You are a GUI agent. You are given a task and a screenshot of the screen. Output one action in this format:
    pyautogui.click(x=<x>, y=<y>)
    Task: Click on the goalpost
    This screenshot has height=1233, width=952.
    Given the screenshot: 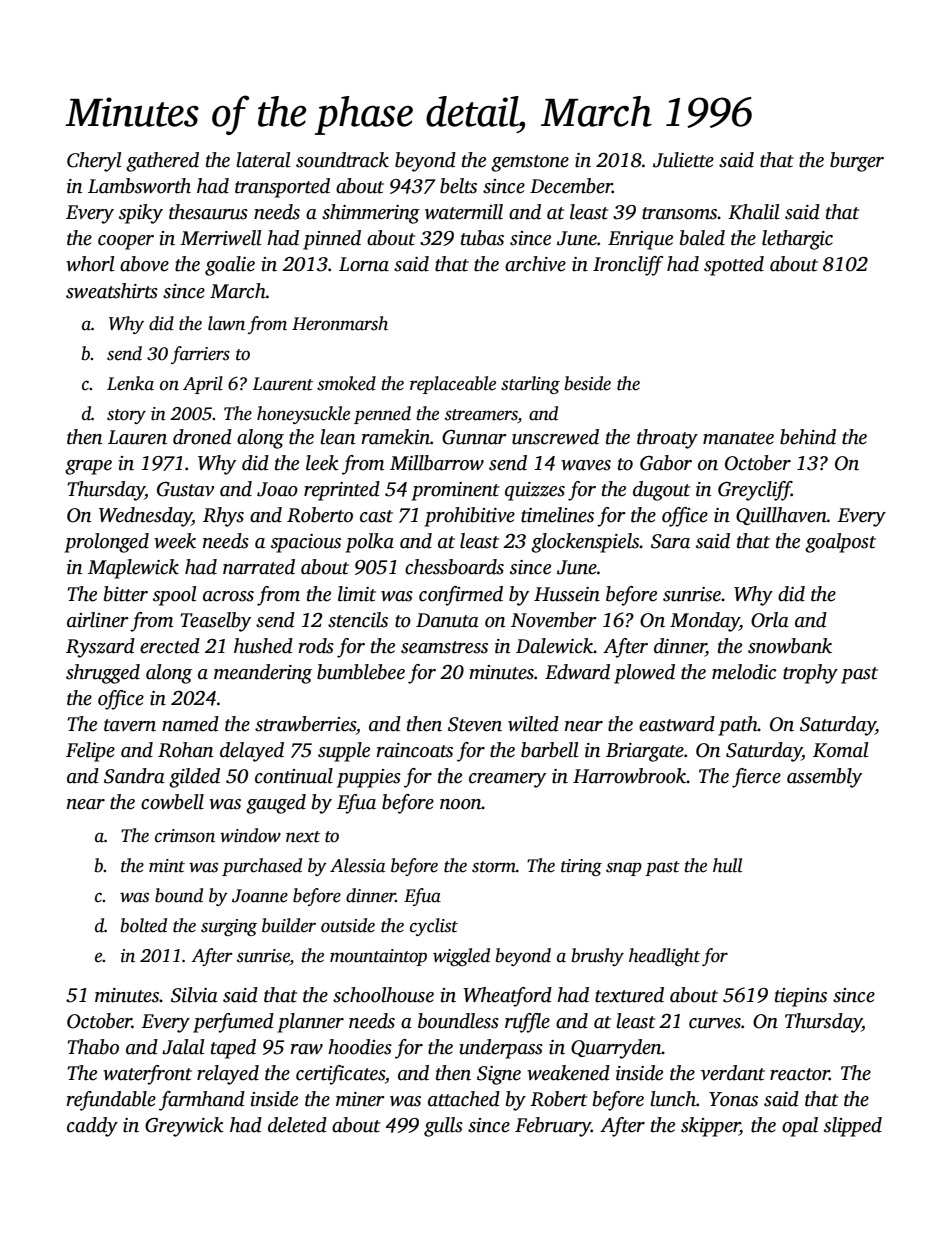 What is the action you would take?
    pyautogui.click(x=840, y=543)
